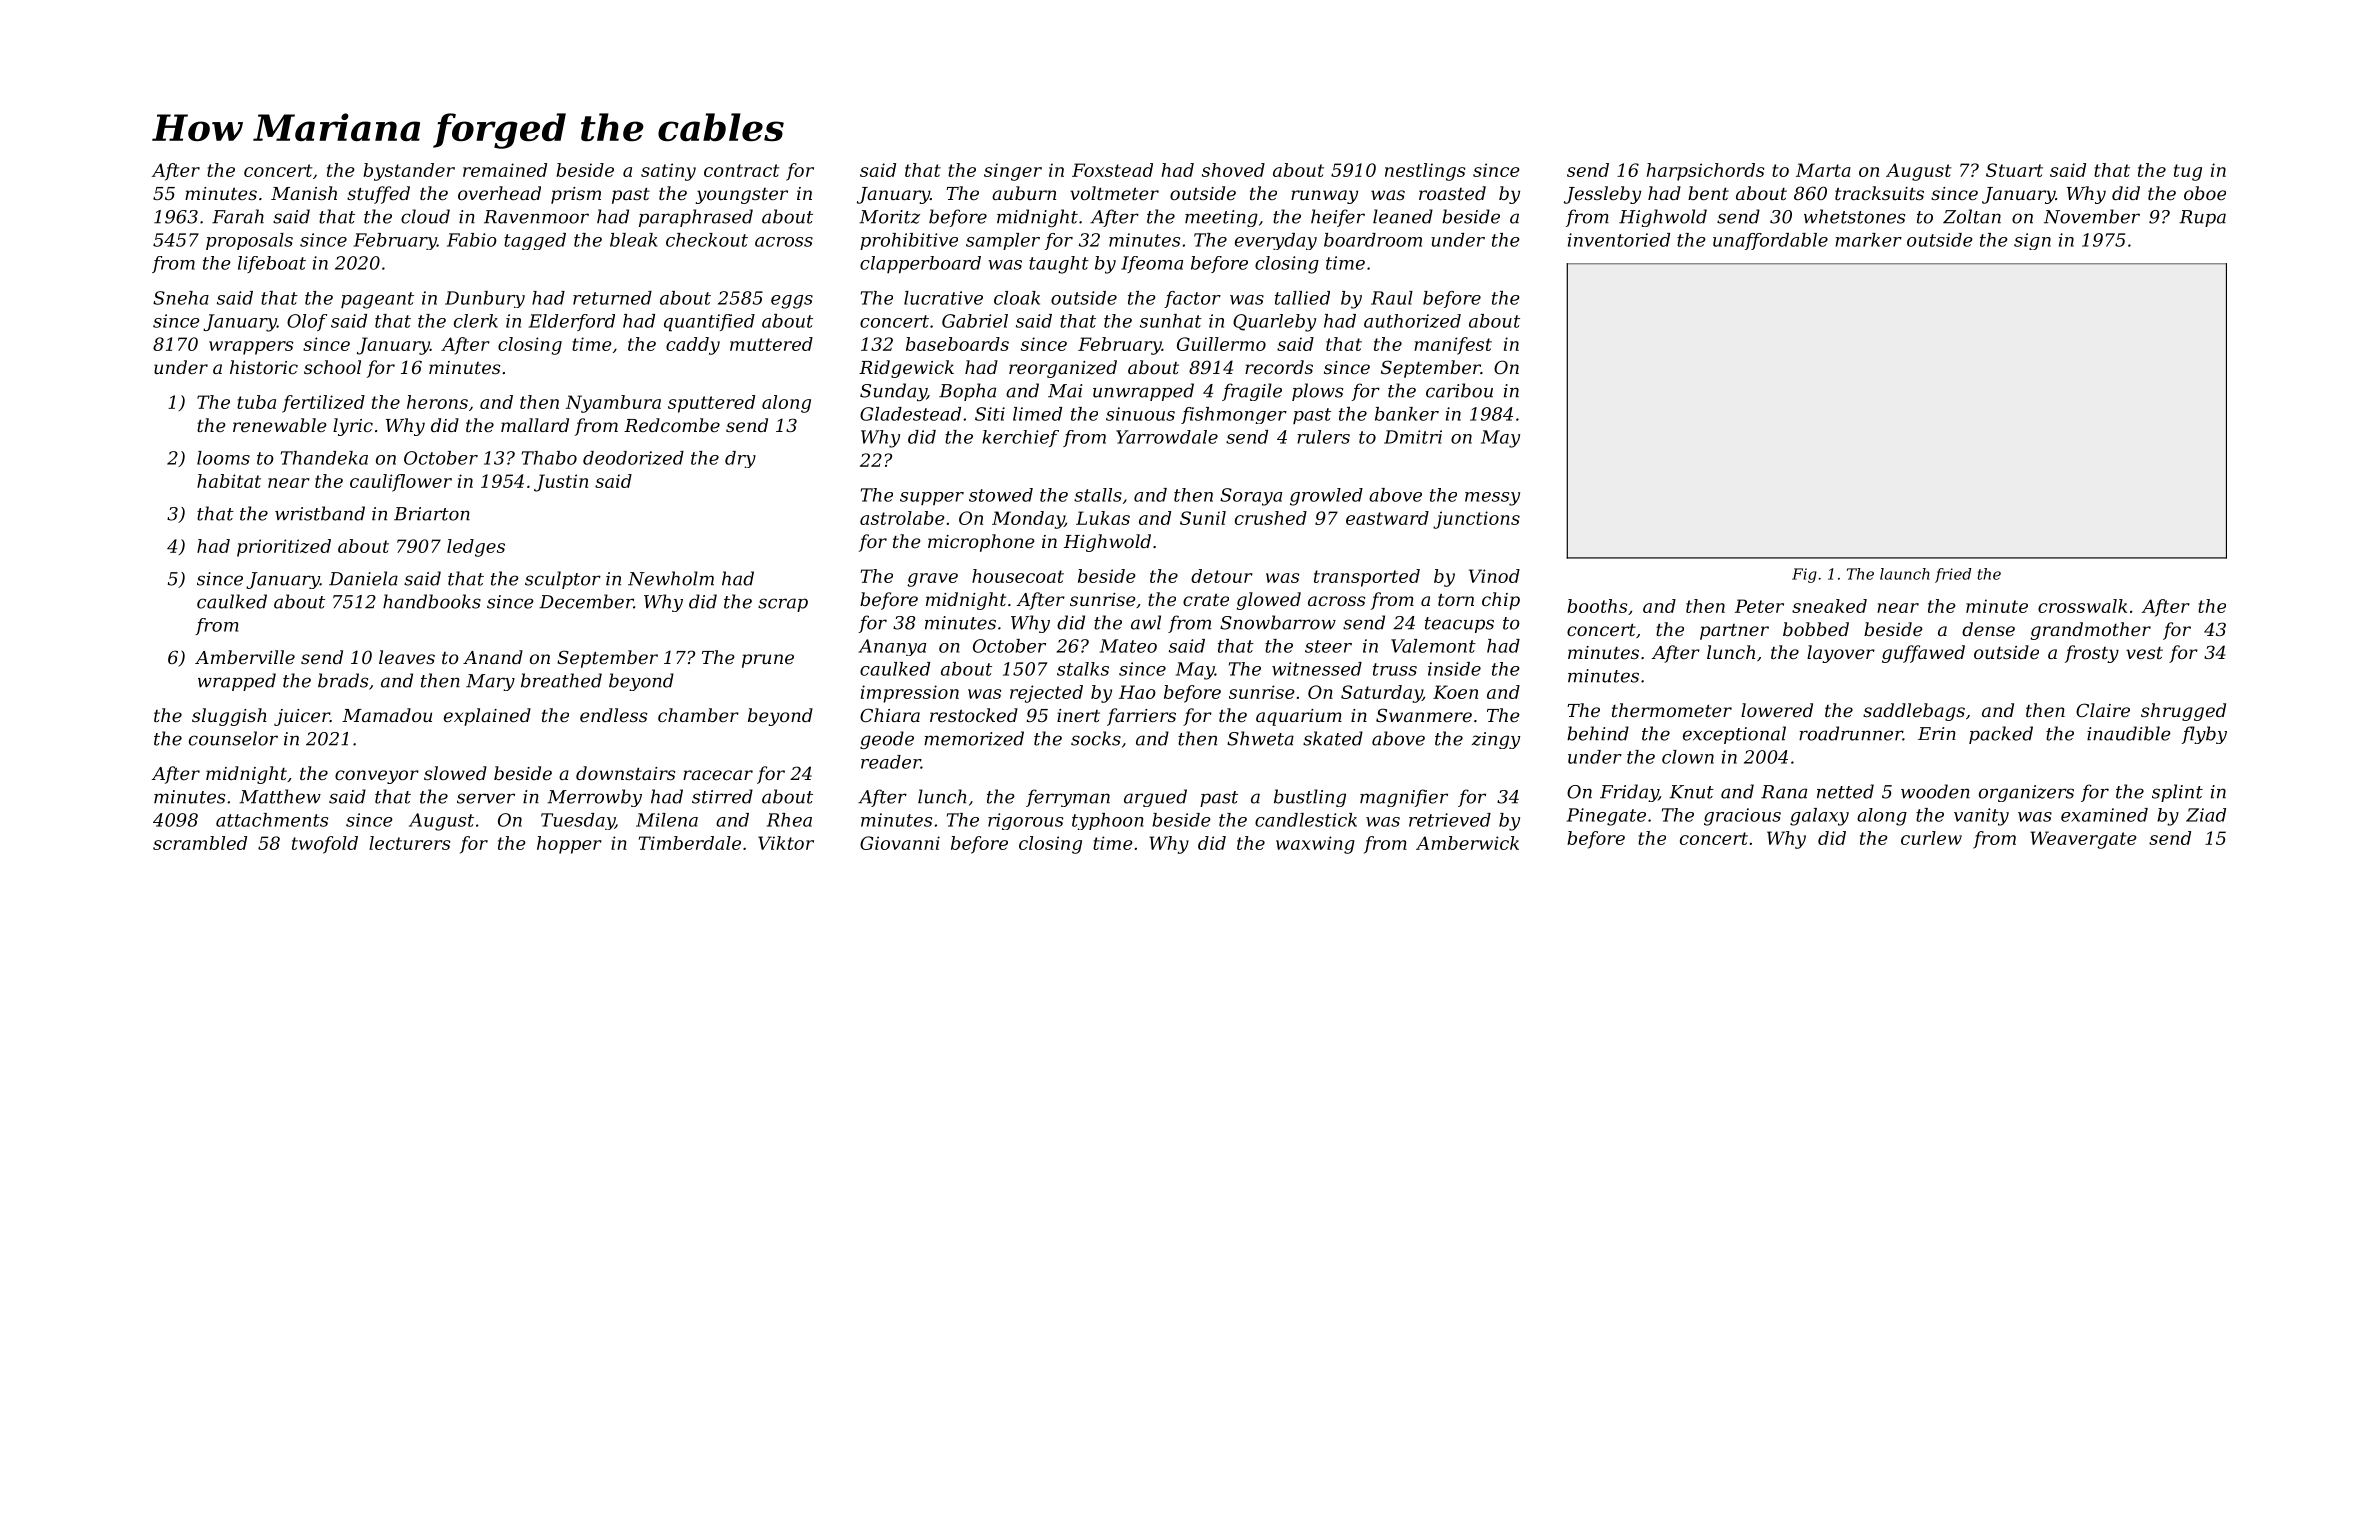 Image resolution: width=2380 pixels, height=1540 pixels. What do you see at coordinates (711, 404) in the screenshot?
I see `sputtered` at bounding box center [711, 404].
